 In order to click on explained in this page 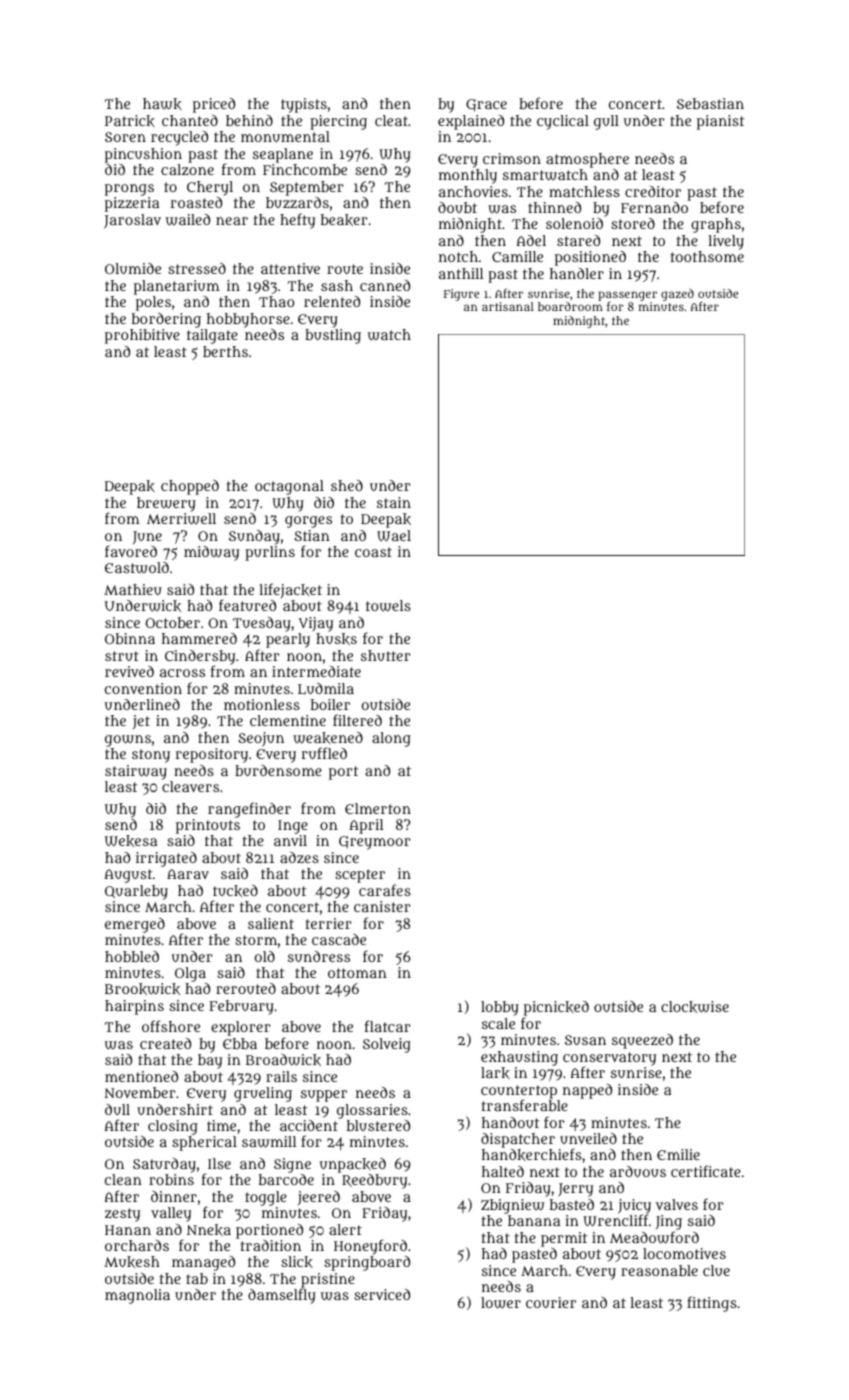, I will do `click(471, 122)`.
